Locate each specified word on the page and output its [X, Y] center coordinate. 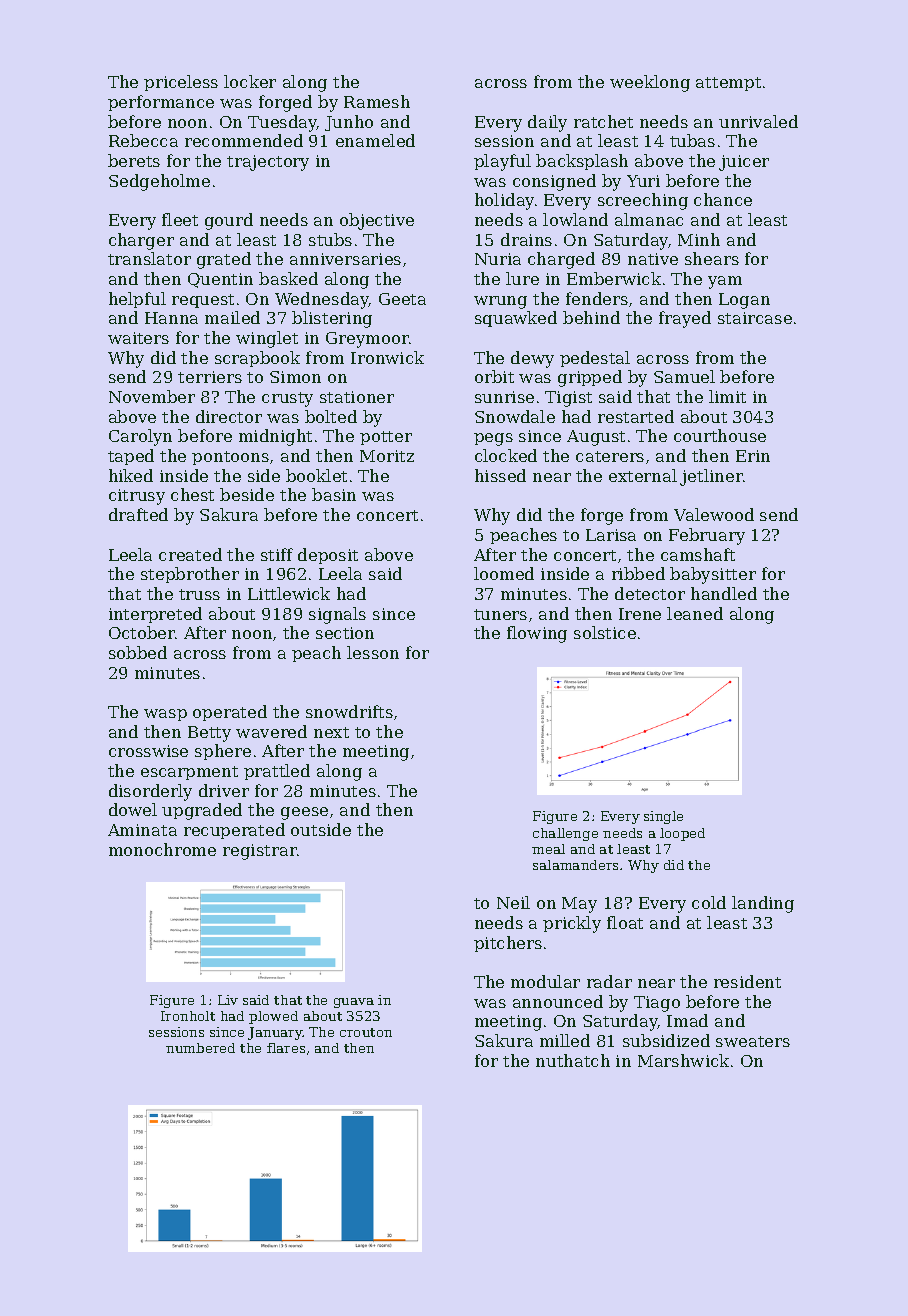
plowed [273, 1017]
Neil [513, 902]
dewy [532, 359]
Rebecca [143, 140]
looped [682, 834]
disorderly [150, 792]
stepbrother [190, 575]
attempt [728, 84]
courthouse [720, 435]
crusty [287, 399]
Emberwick [614, 278]
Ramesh [377, 101]
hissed [500, 475]
